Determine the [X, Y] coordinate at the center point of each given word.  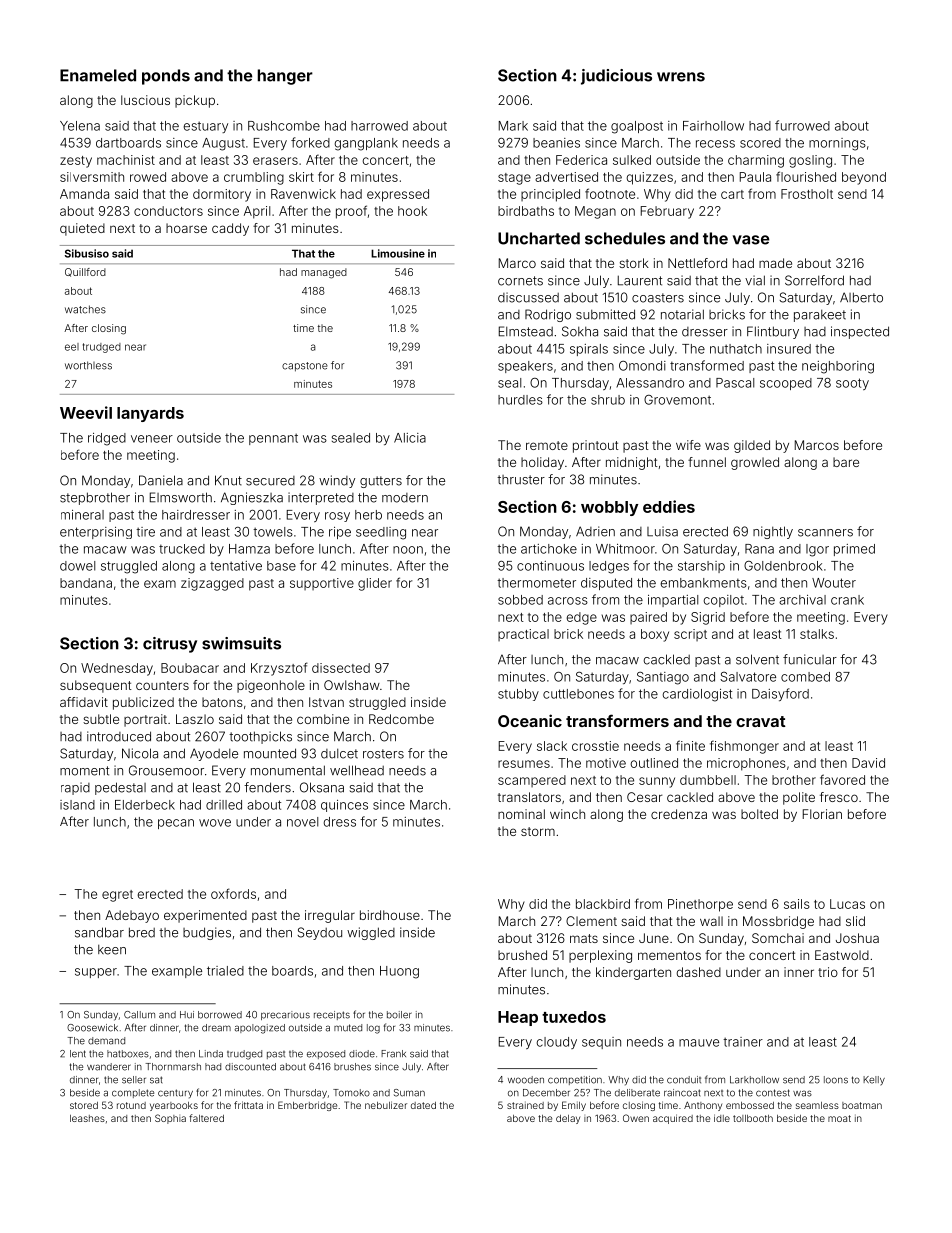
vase [751, 240]
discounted [250, 1067]
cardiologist [697, 695]
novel [302, 822]
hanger [285, 77]
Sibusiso [87, 253]
